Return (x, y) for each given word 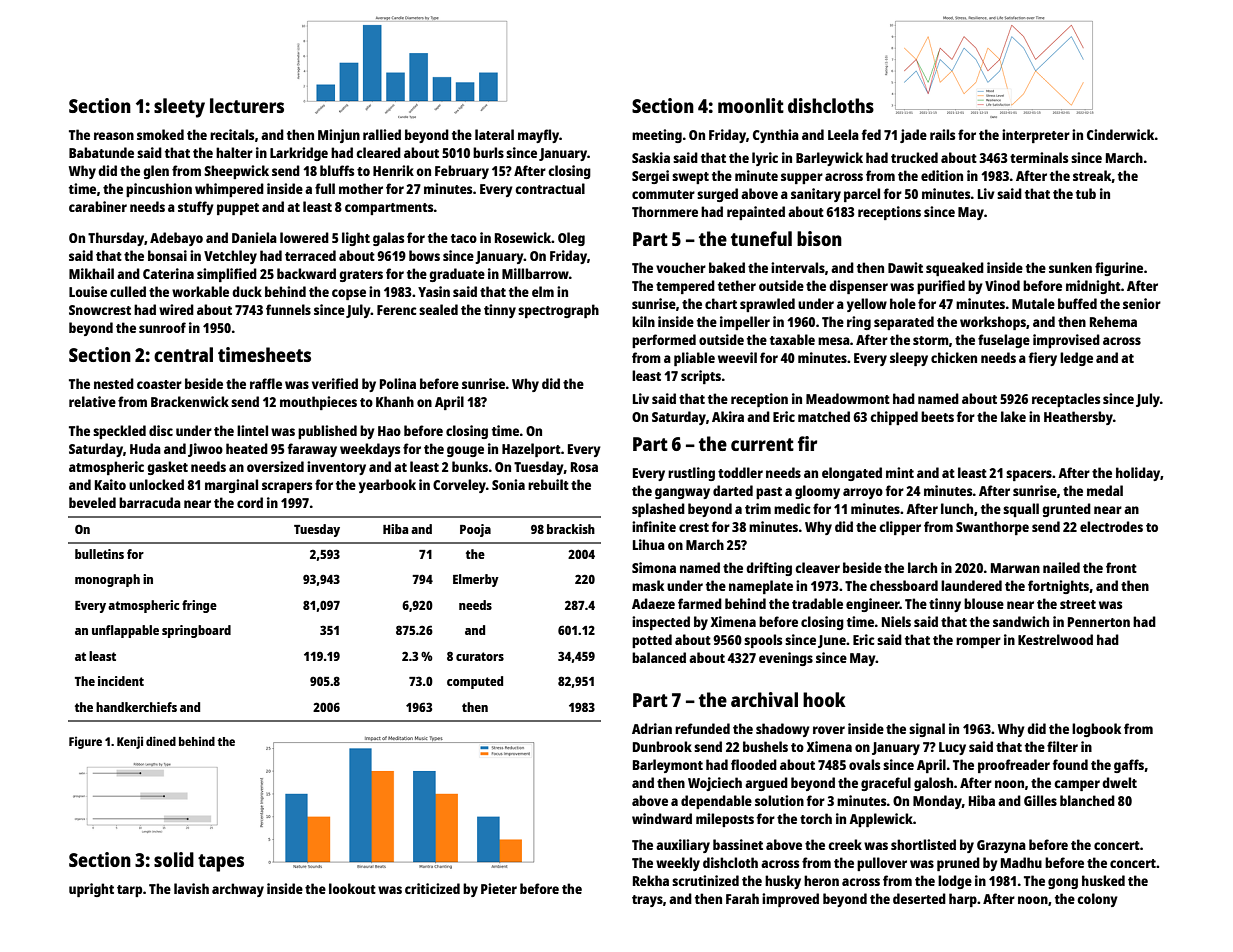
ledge (1076, 359)
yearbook (387, 486)
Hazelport (531, 450)
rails (942, 134)
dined (161, 741)
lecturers (247, 105)
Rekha (651, 880)
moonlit (751, 105)
